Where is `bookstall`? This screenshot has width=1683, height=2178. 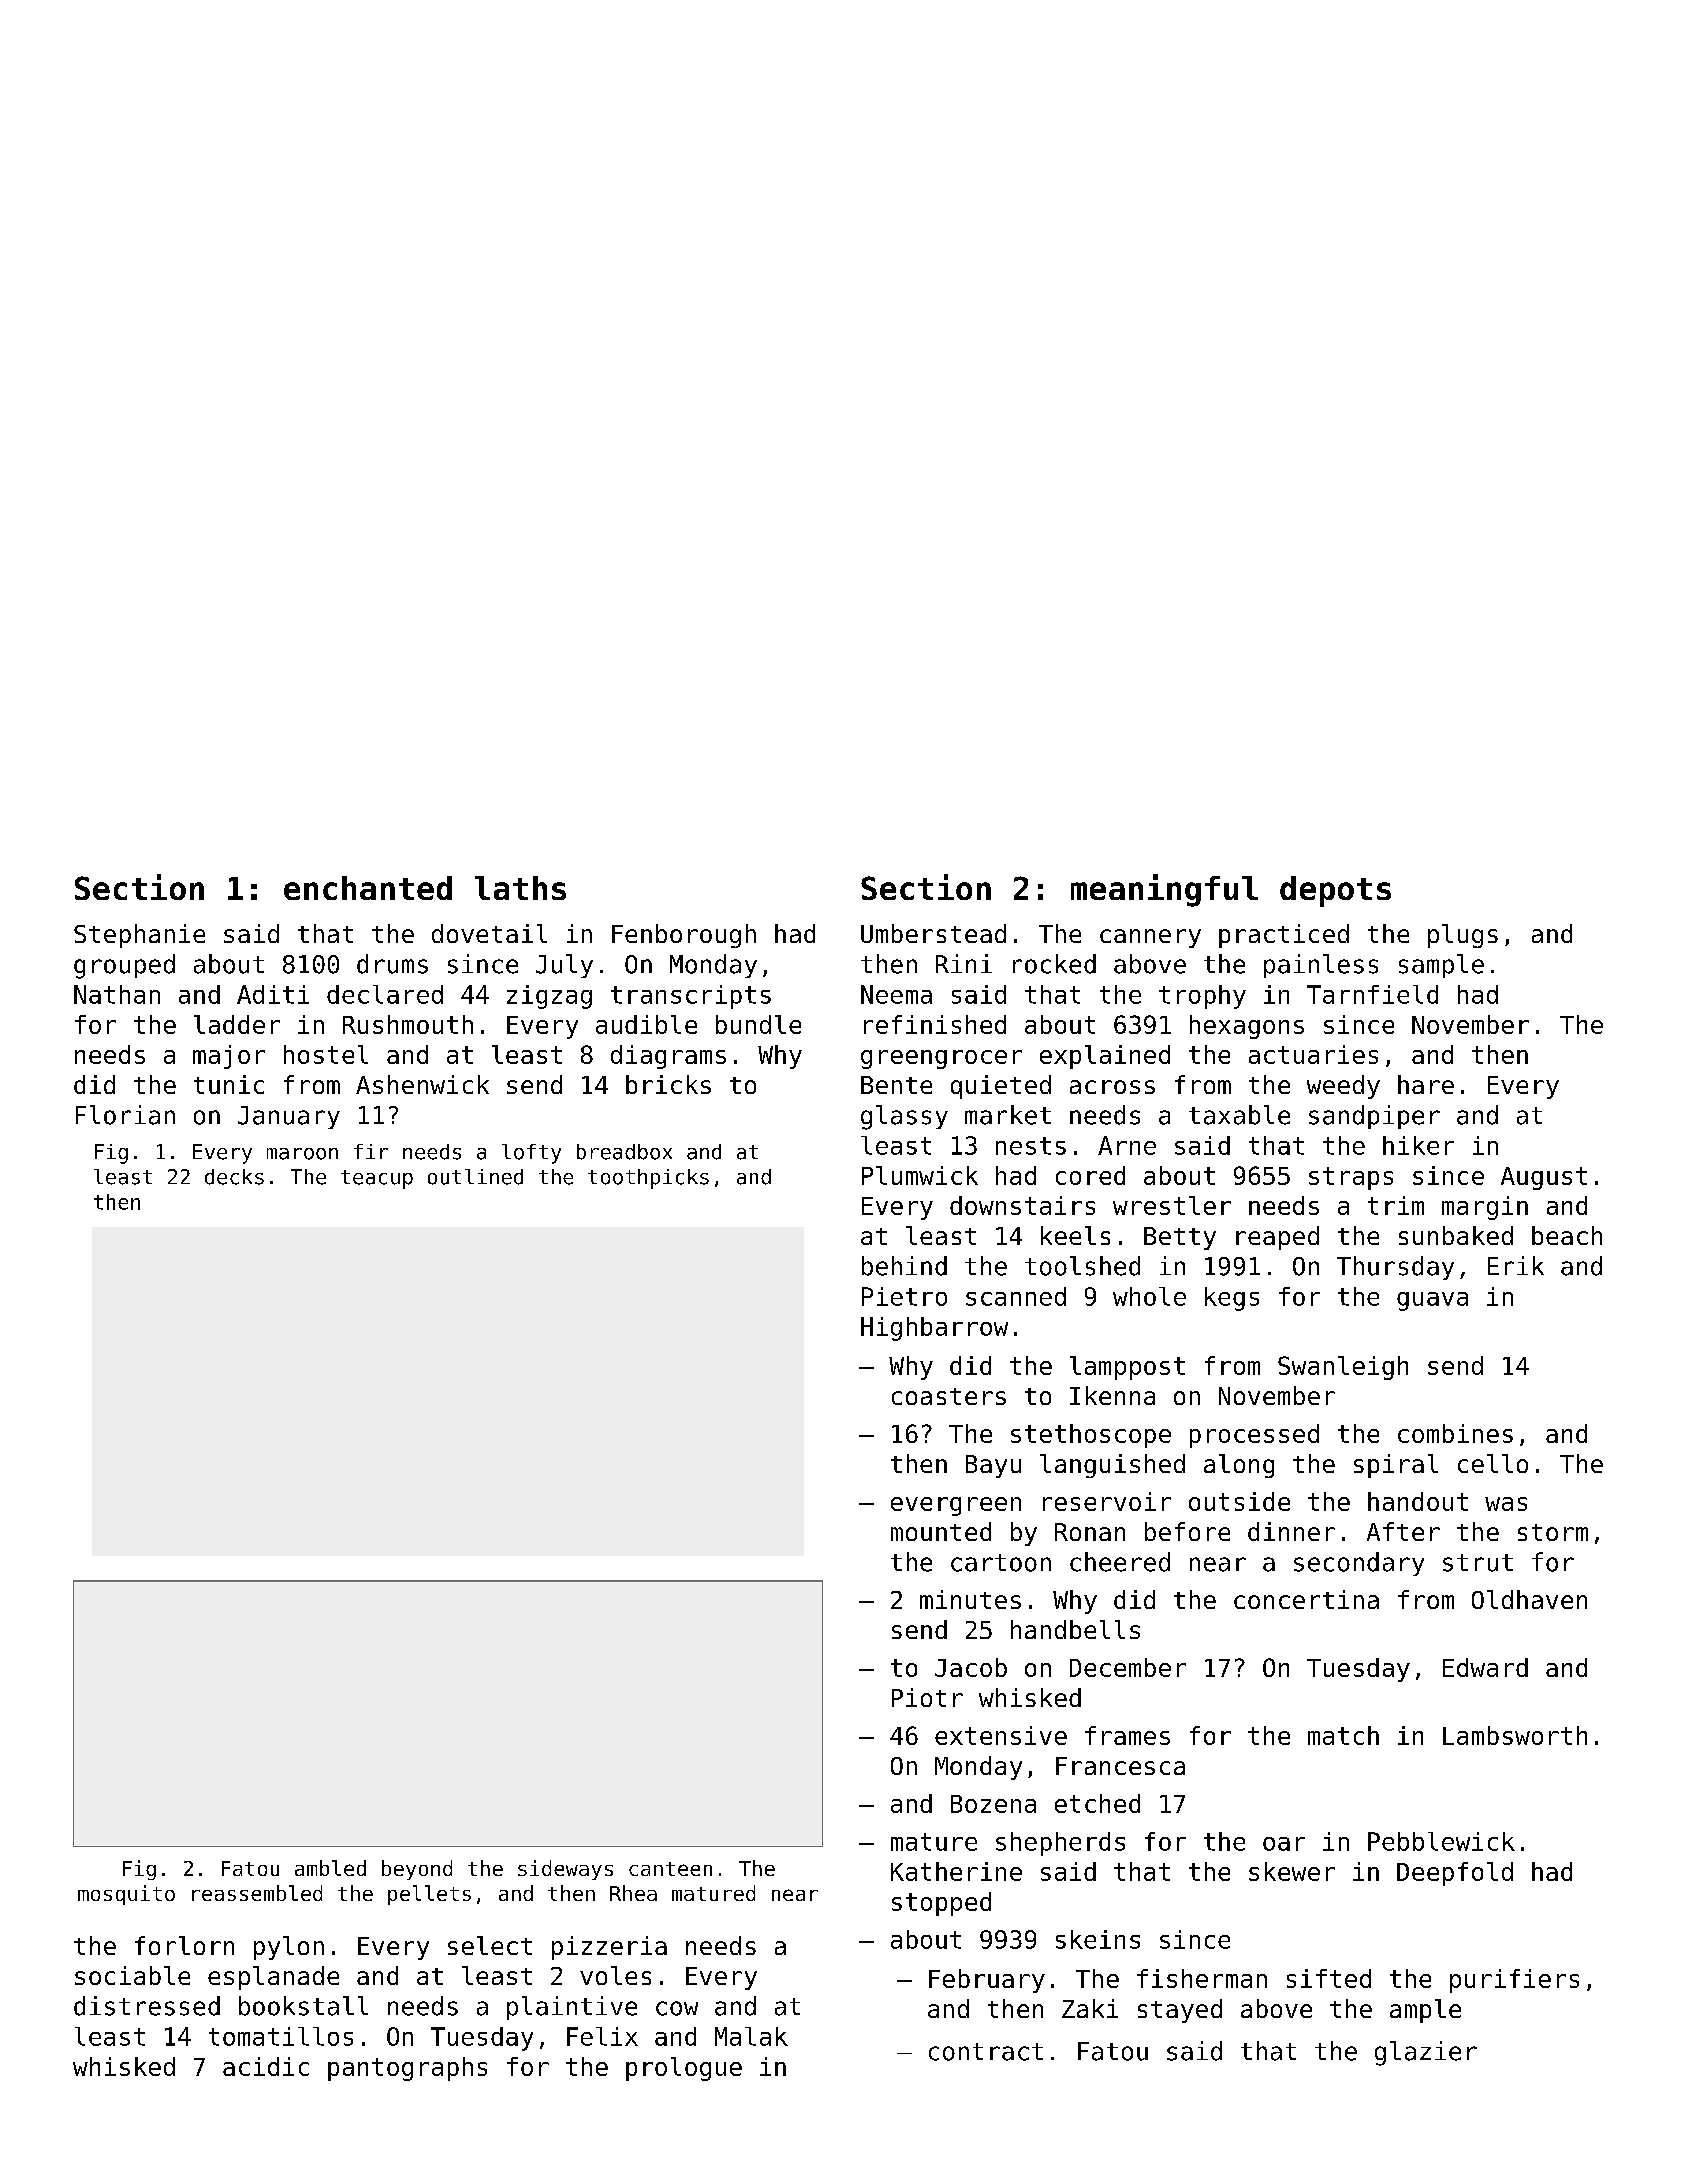
bookstall is located at coordinates (303, 2006).
